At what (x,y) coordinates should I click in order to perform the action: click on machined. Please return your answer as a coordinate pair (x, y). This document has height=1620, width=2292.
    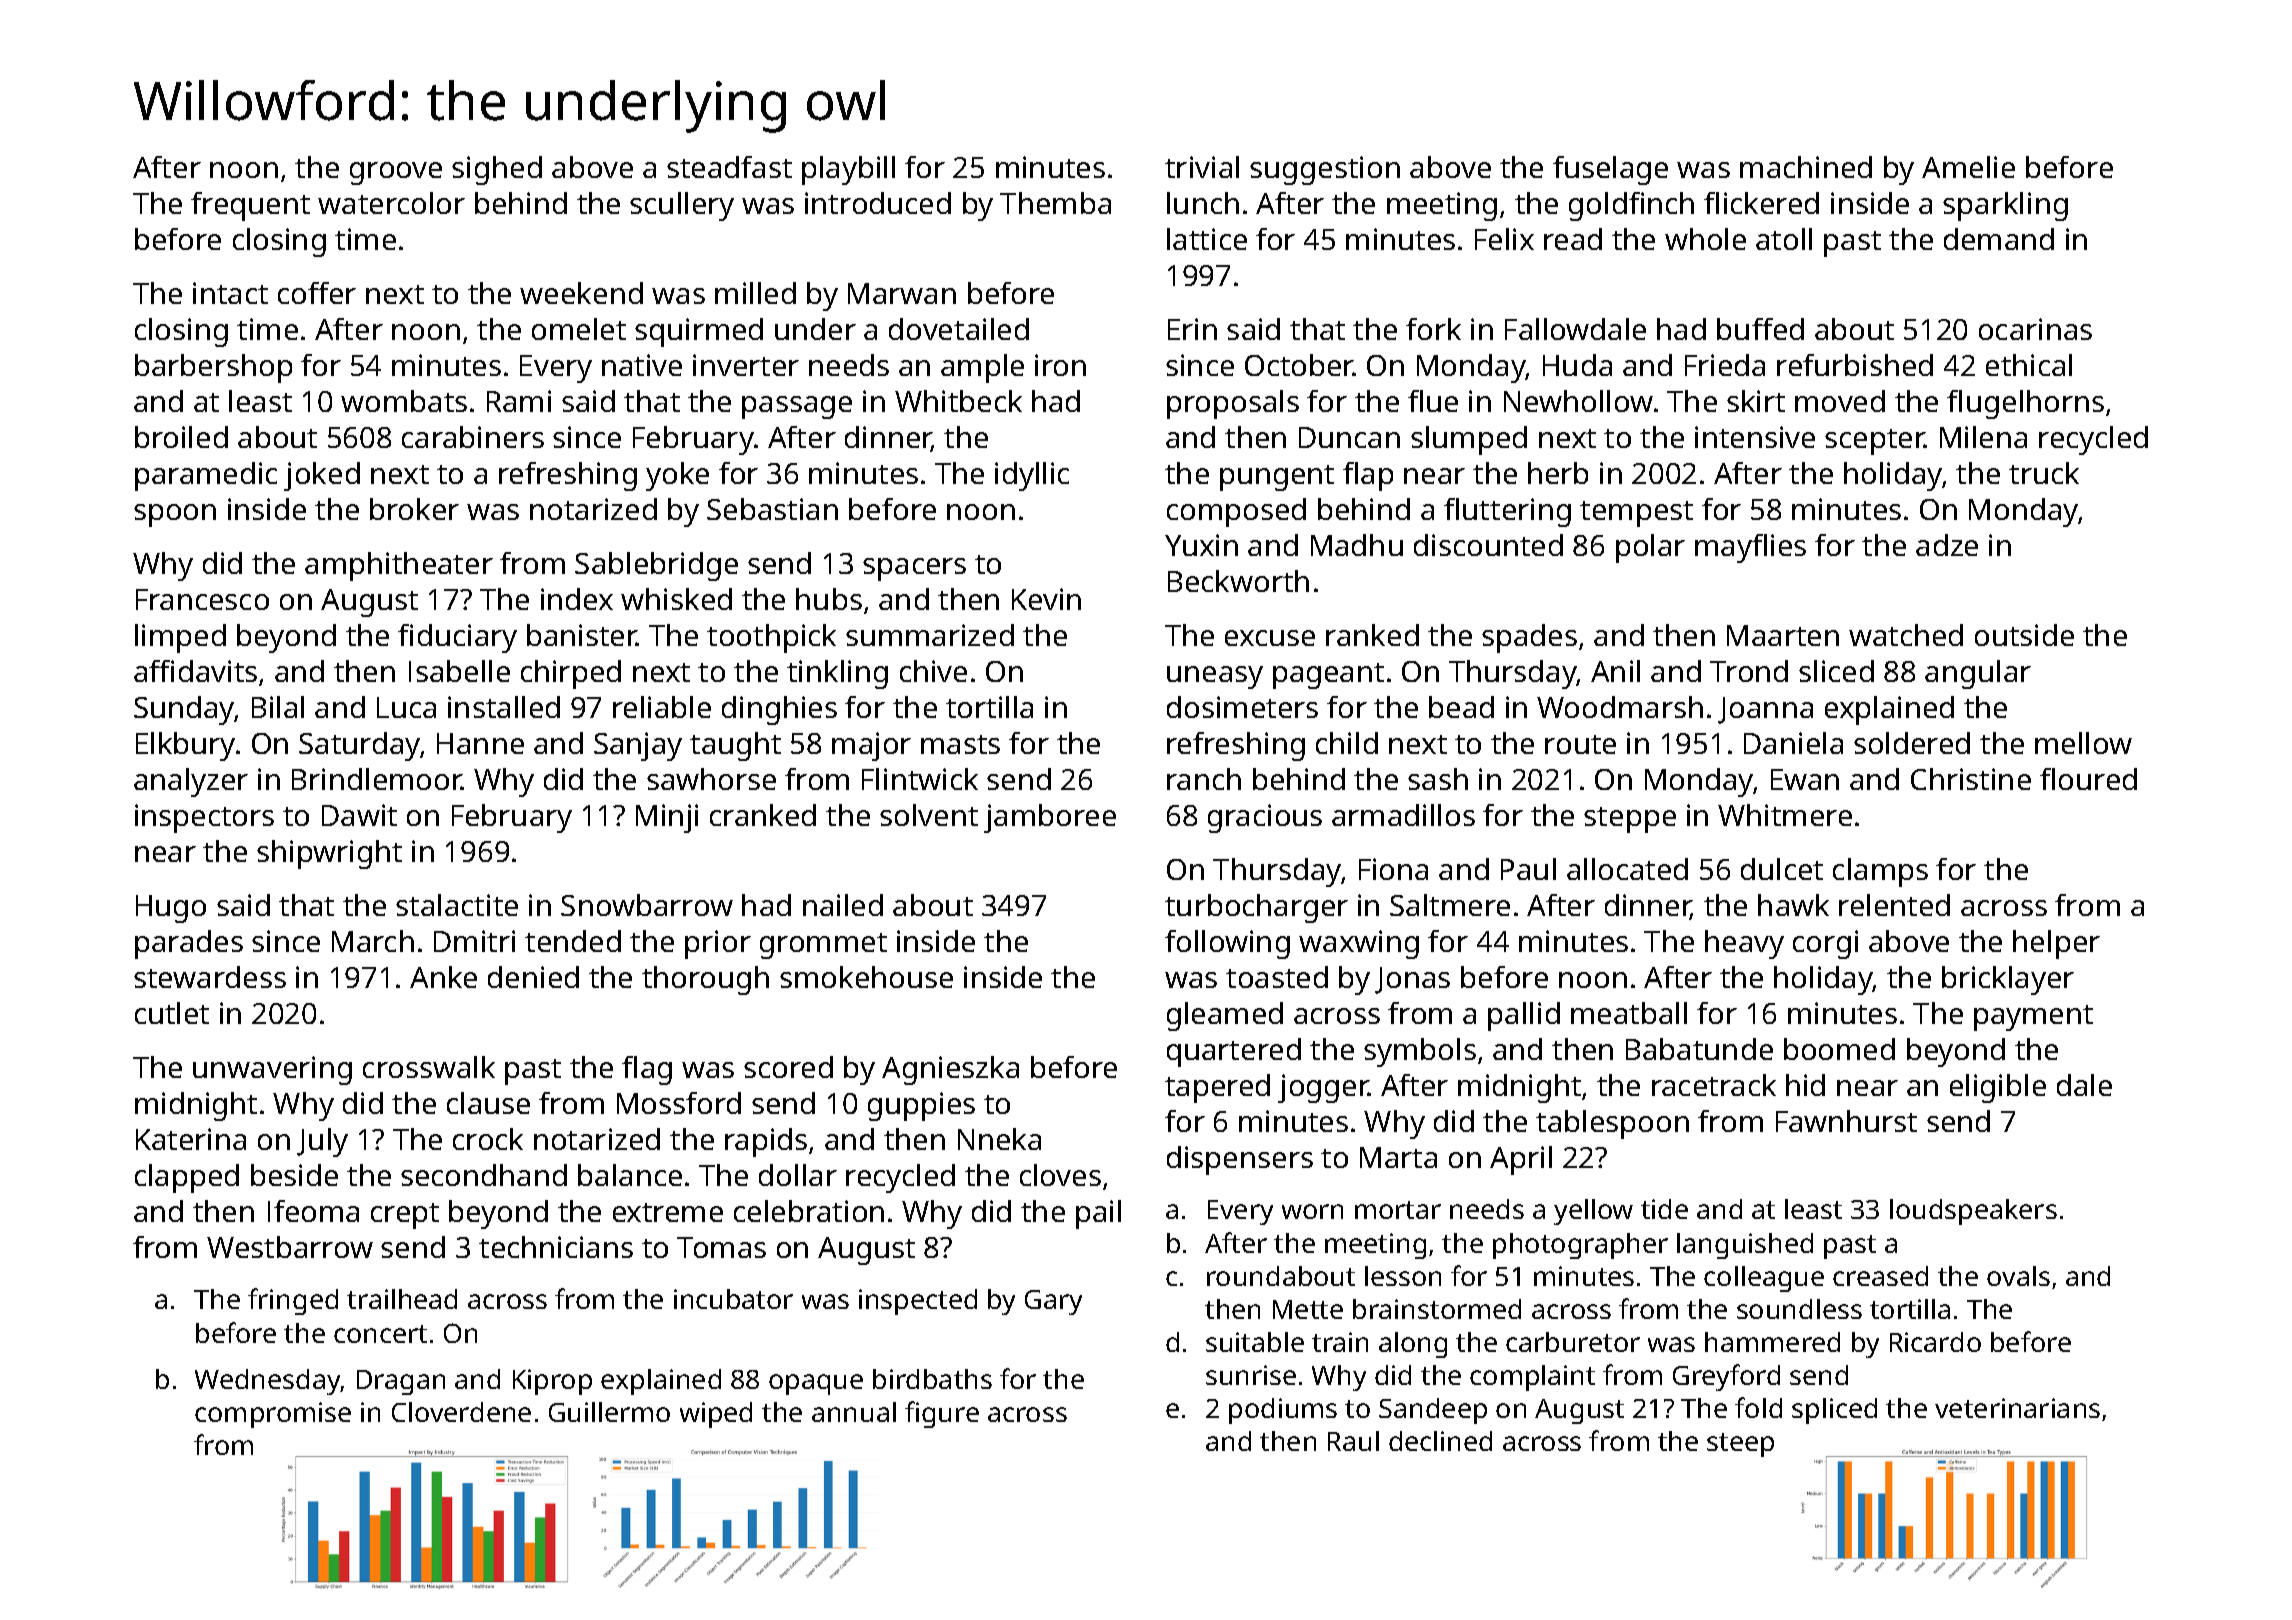
    Looking at the image, I should click on (1806, 167).
